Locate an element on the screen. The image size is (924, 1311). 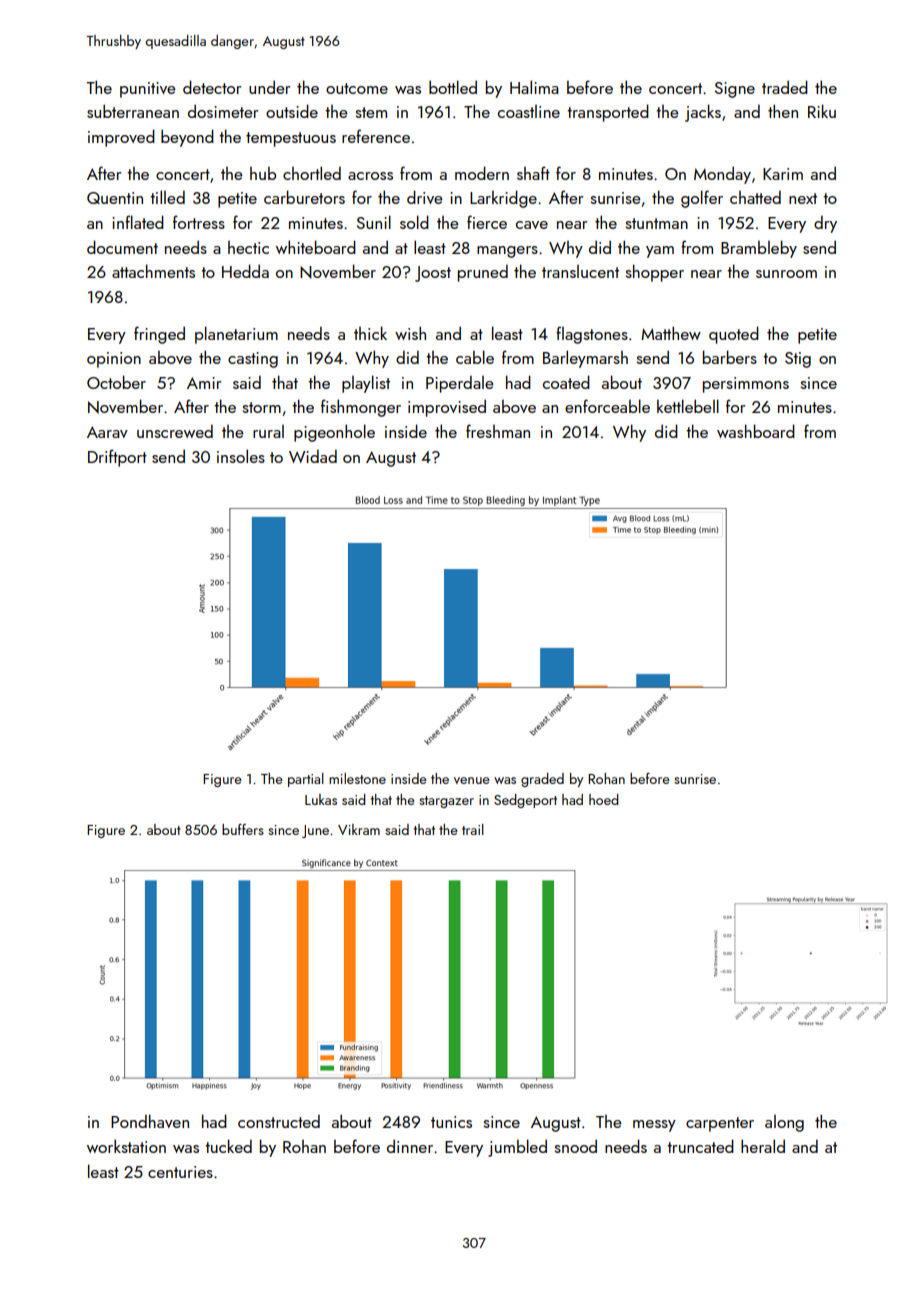
tempestuous is located at coordinates (291, 139).
